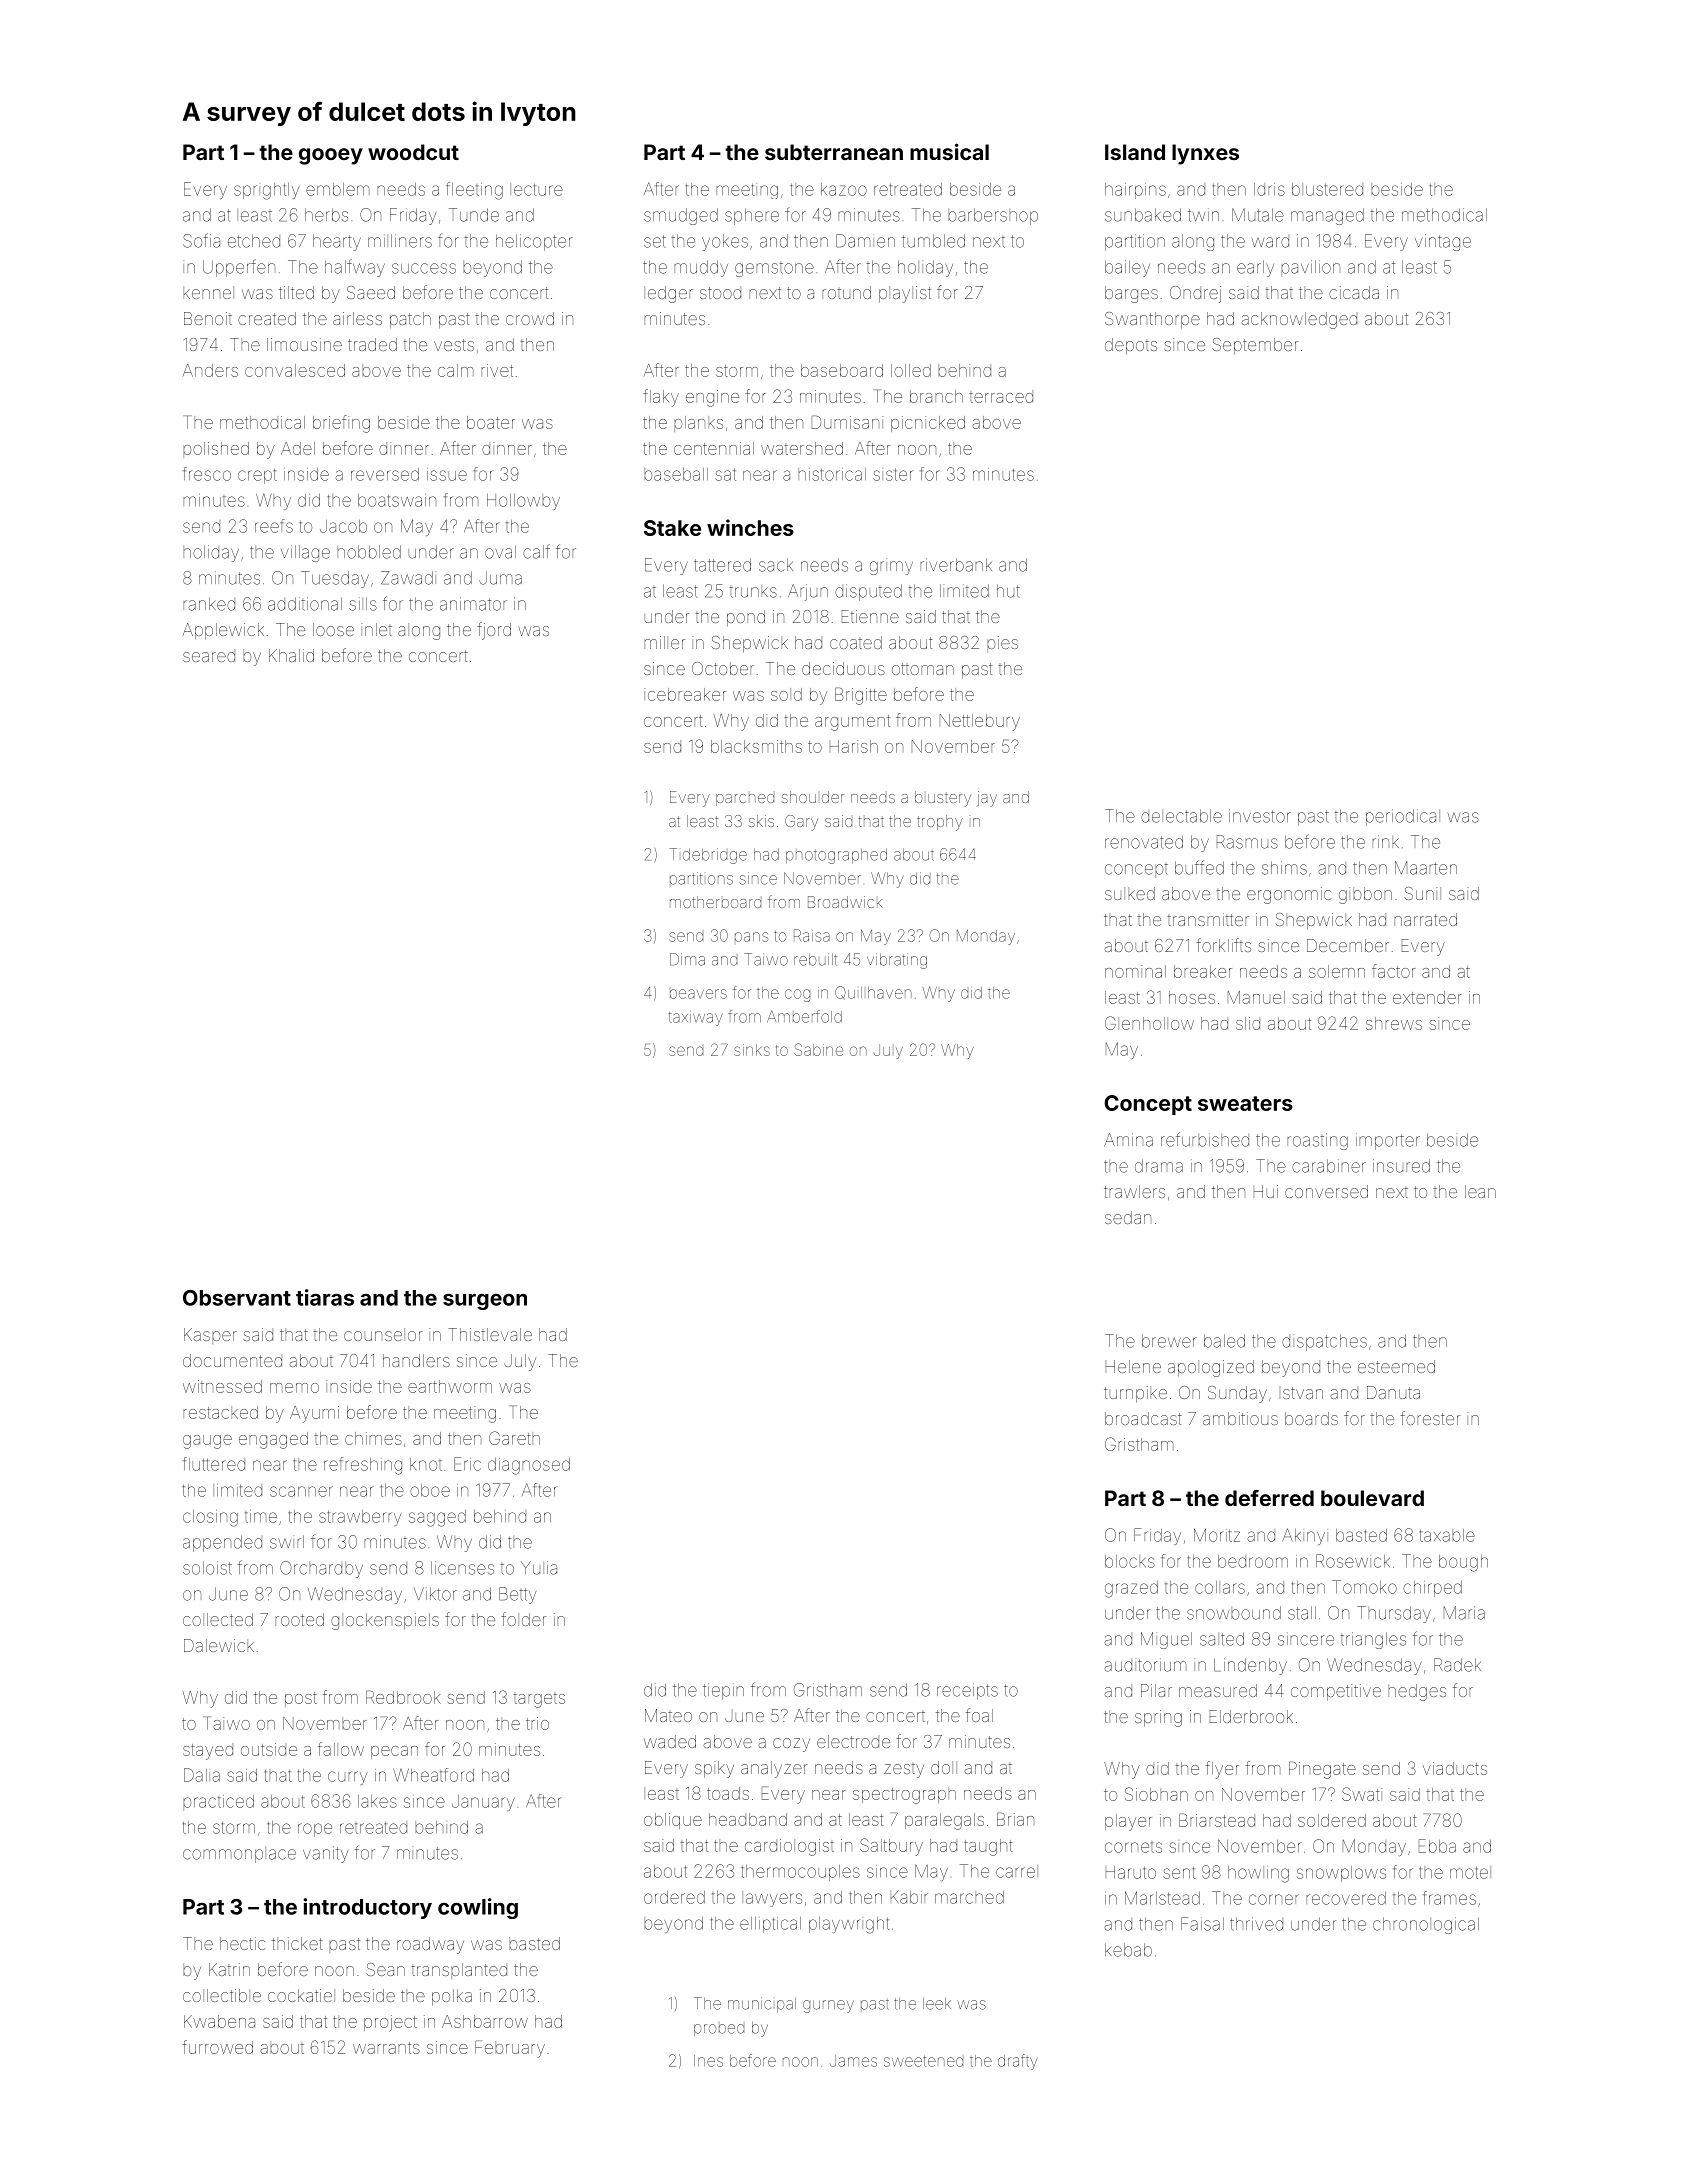 Image resolution: width=1683 pixels, height=2178 pixels. I want to click on Saeed, so click(371, 292).
